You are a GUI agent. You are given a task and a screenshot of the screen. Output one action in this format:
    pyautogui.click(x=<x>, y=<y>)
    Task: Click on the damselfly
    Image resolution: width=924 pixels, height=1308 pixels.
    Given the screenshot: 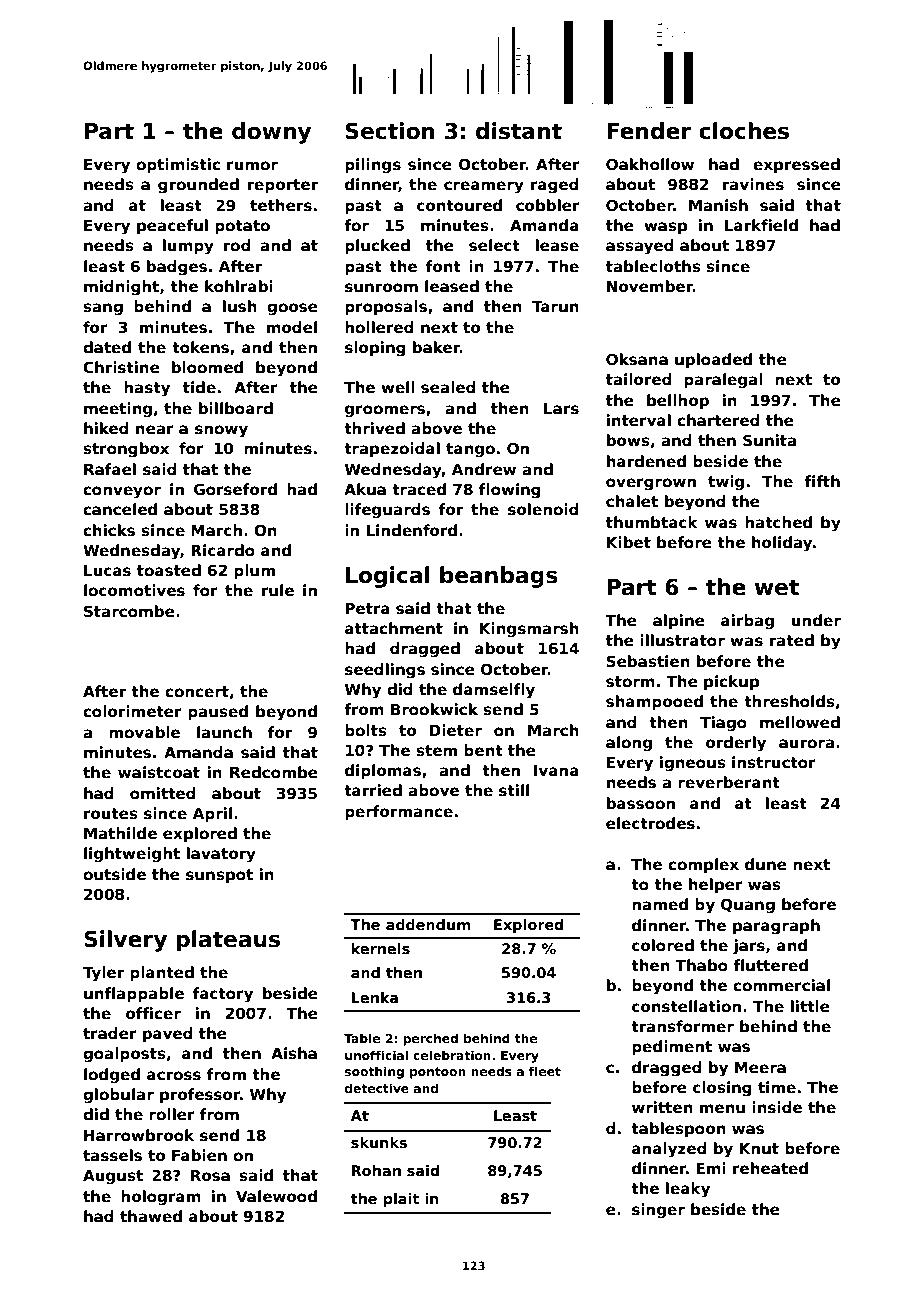 What is the action you would take?
    pyautogui.click(x=494, y=691)
